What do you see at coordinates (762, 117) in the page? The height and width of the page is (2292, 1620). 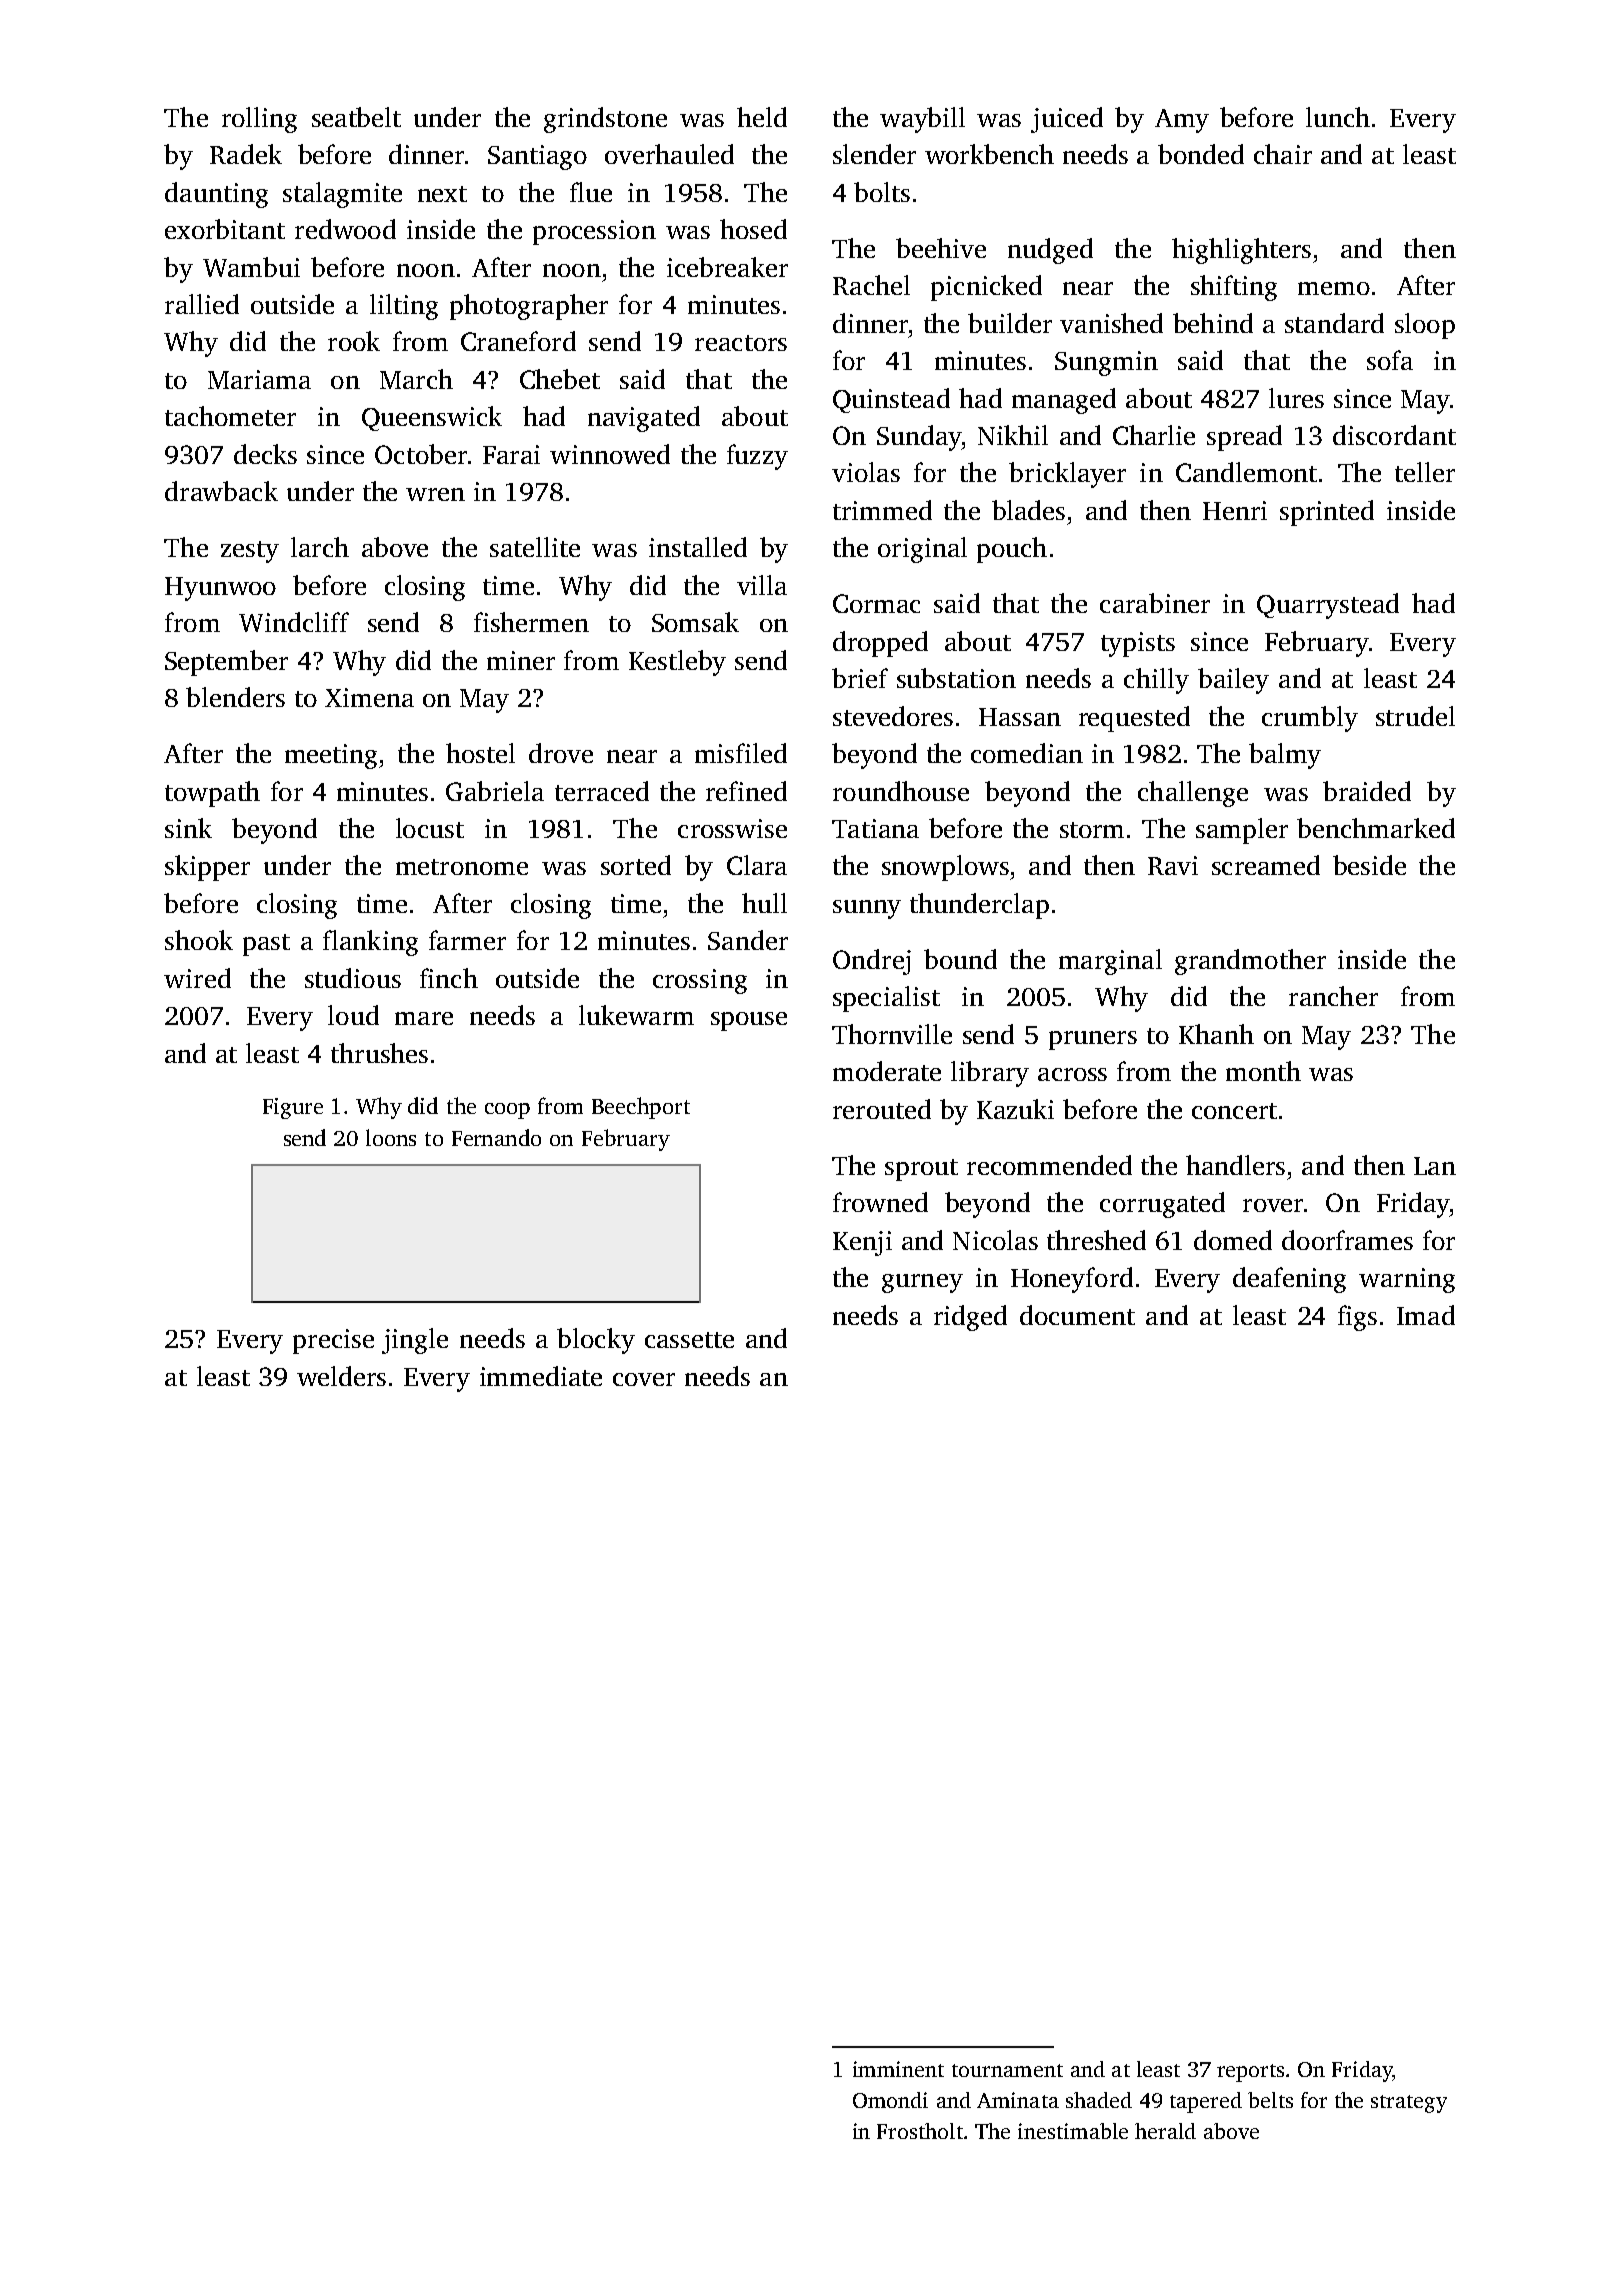 I see `held` at bounding box center [762, 117].
